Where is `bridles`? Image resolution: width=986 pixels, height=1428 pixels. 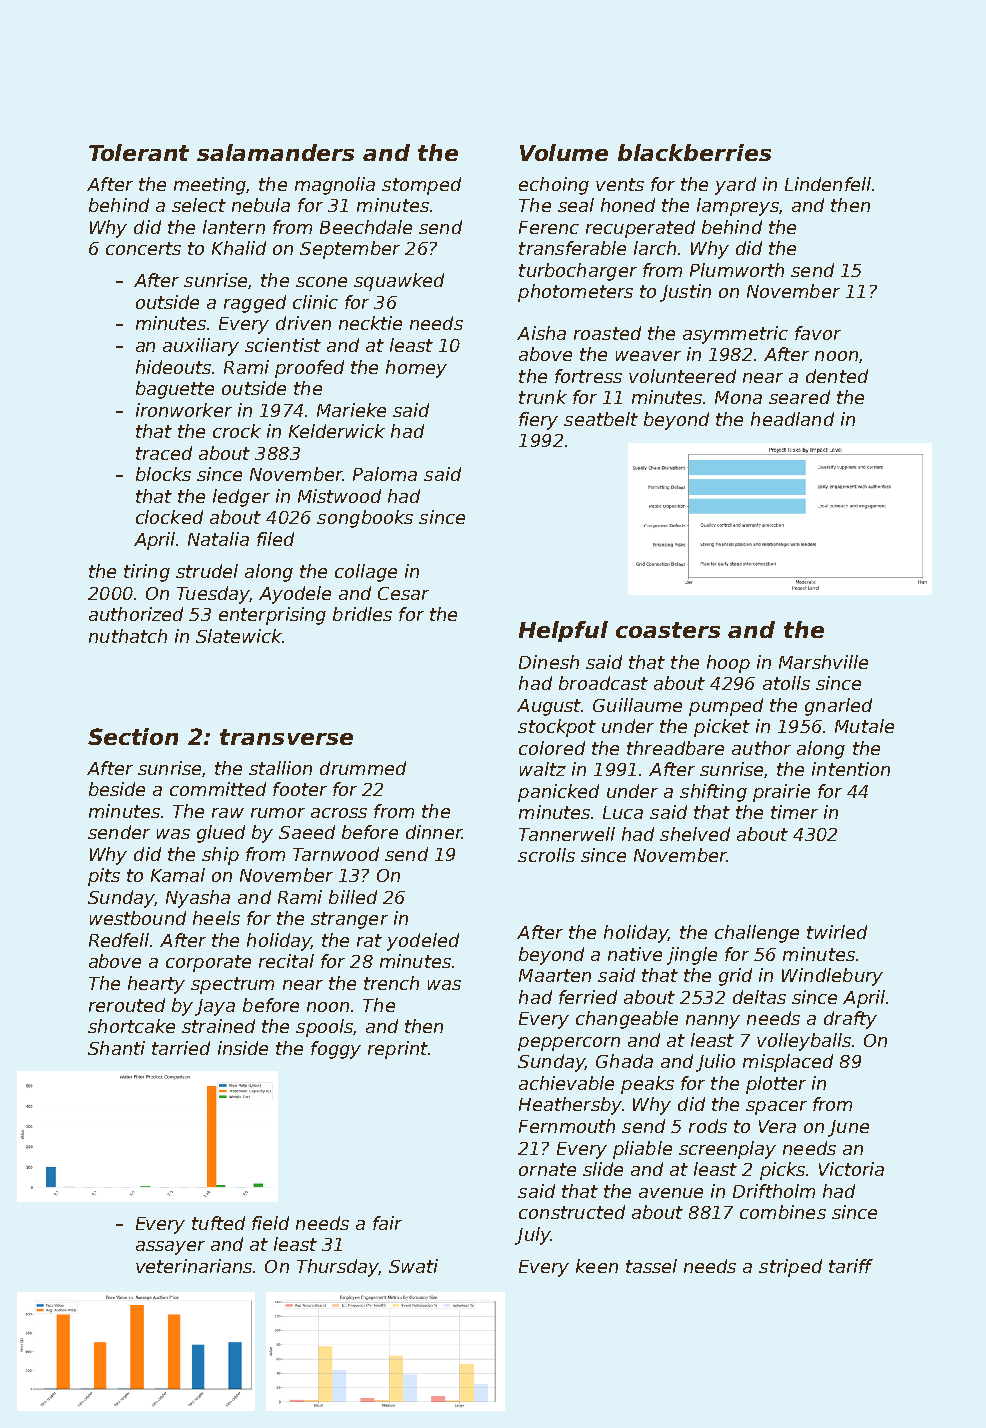 bridles is located at coordinates (362, 614).
